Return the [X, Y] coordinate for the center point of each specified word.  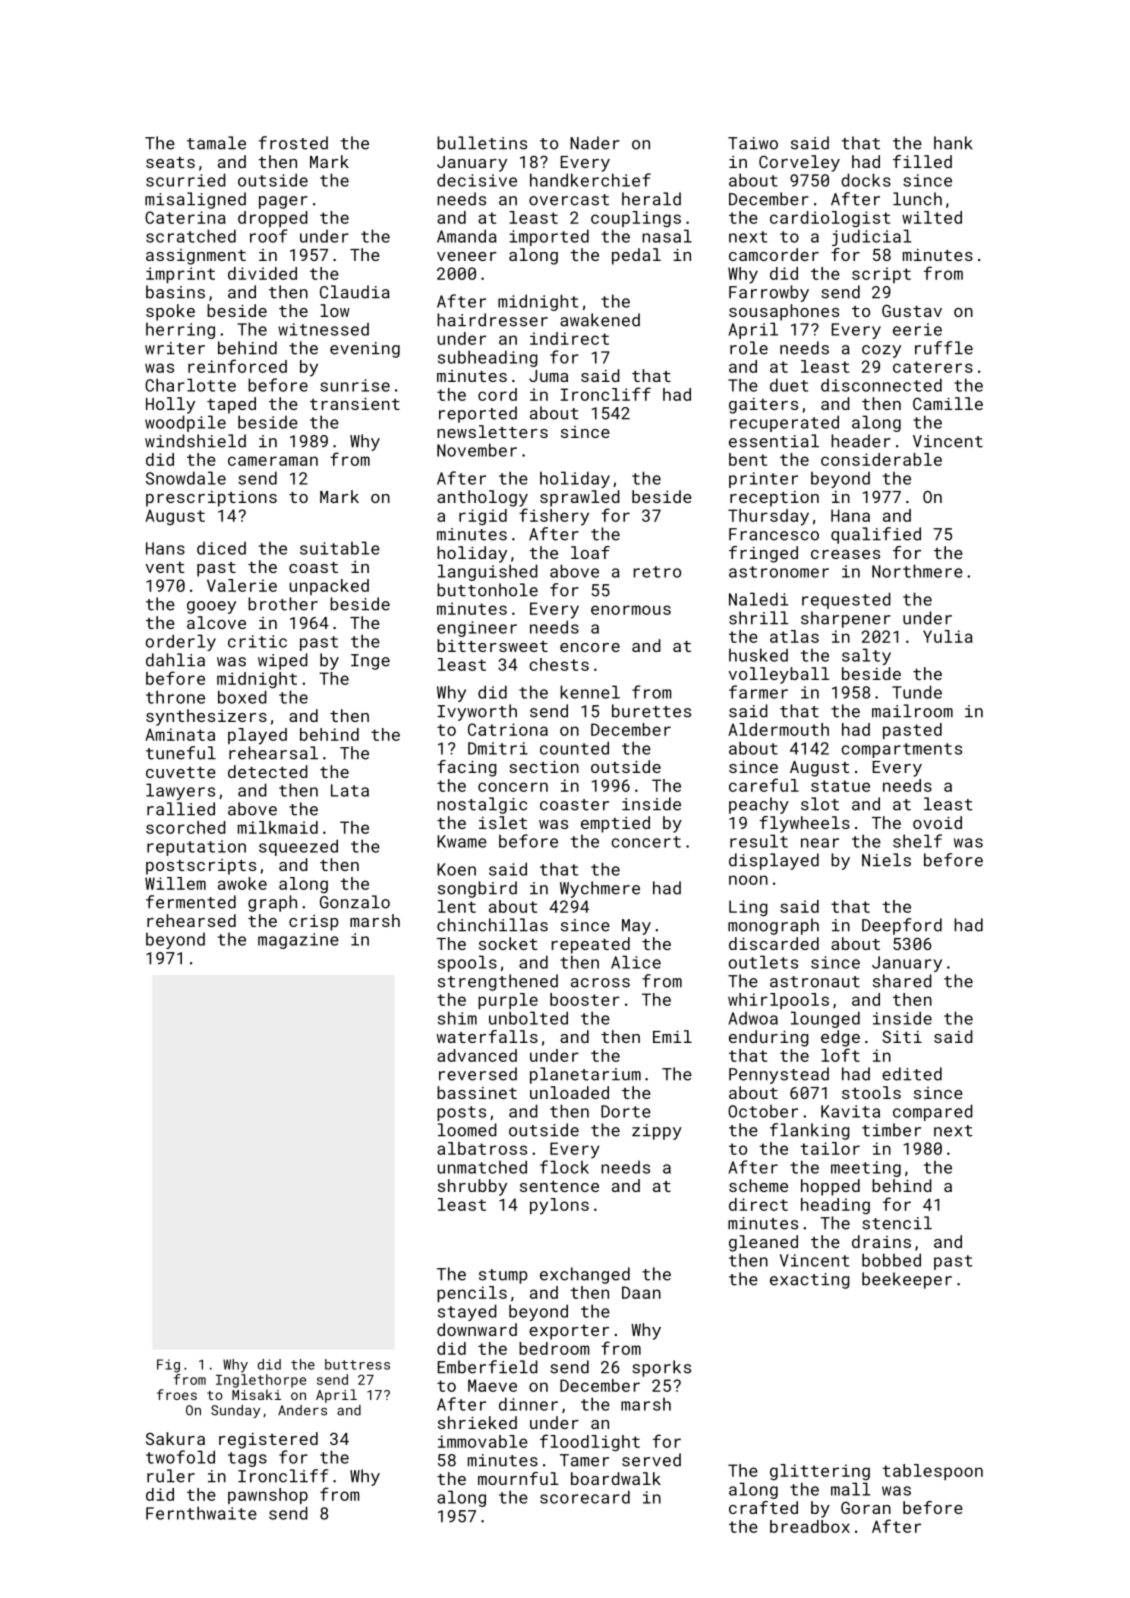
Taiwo [753, 143]
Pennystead [779, 1075]
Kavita [850, 1111]
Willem [175, 883]
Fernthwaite [201, 1513]
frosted [293, 143]
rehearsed [191, 920]
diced [221, 548]
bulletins [482, 143]
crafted [763, 1507]
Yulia [948, 636]
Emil [672, 1036]
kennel [590, 692]
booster [585, 999]
